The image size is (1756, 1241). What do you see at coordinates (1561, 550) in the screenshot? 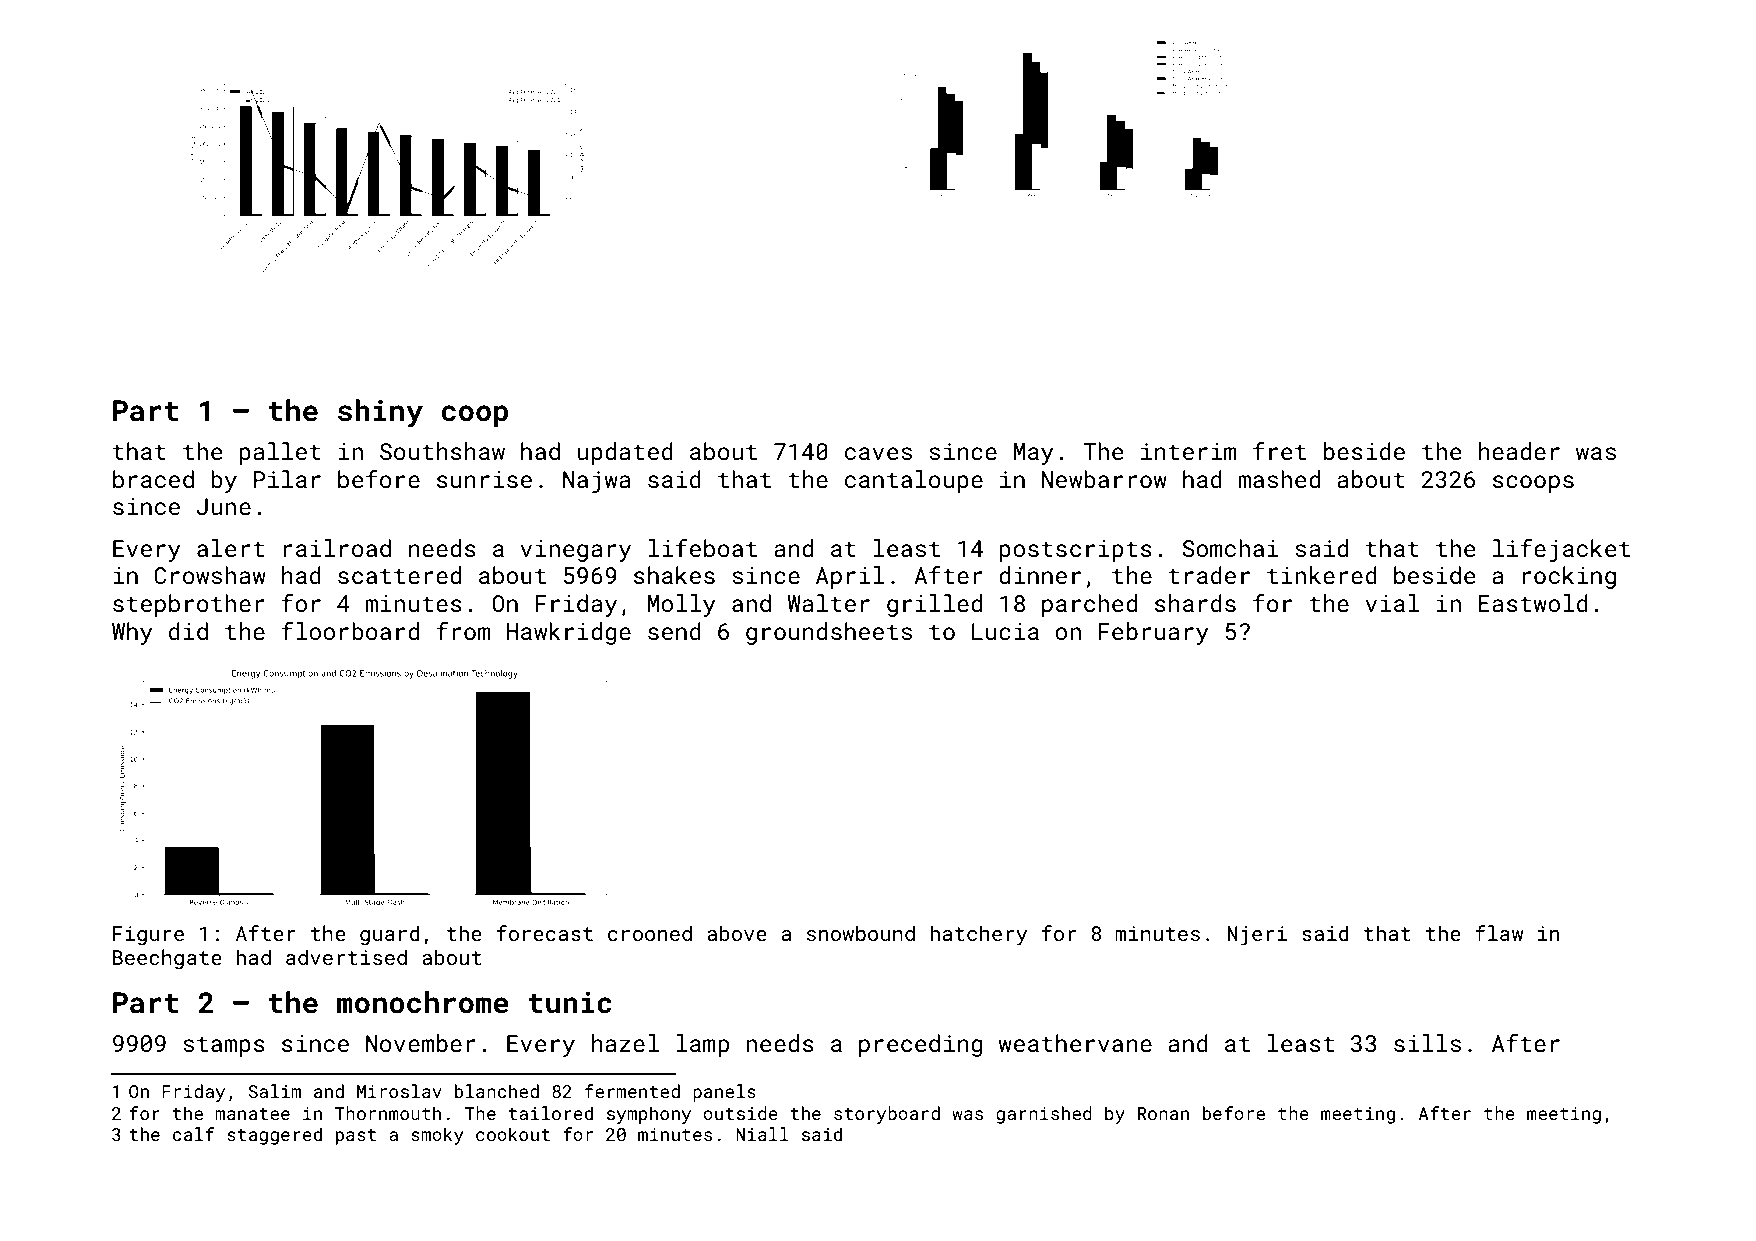
I see `lifejacket` at bounding box center [1561, 550].
